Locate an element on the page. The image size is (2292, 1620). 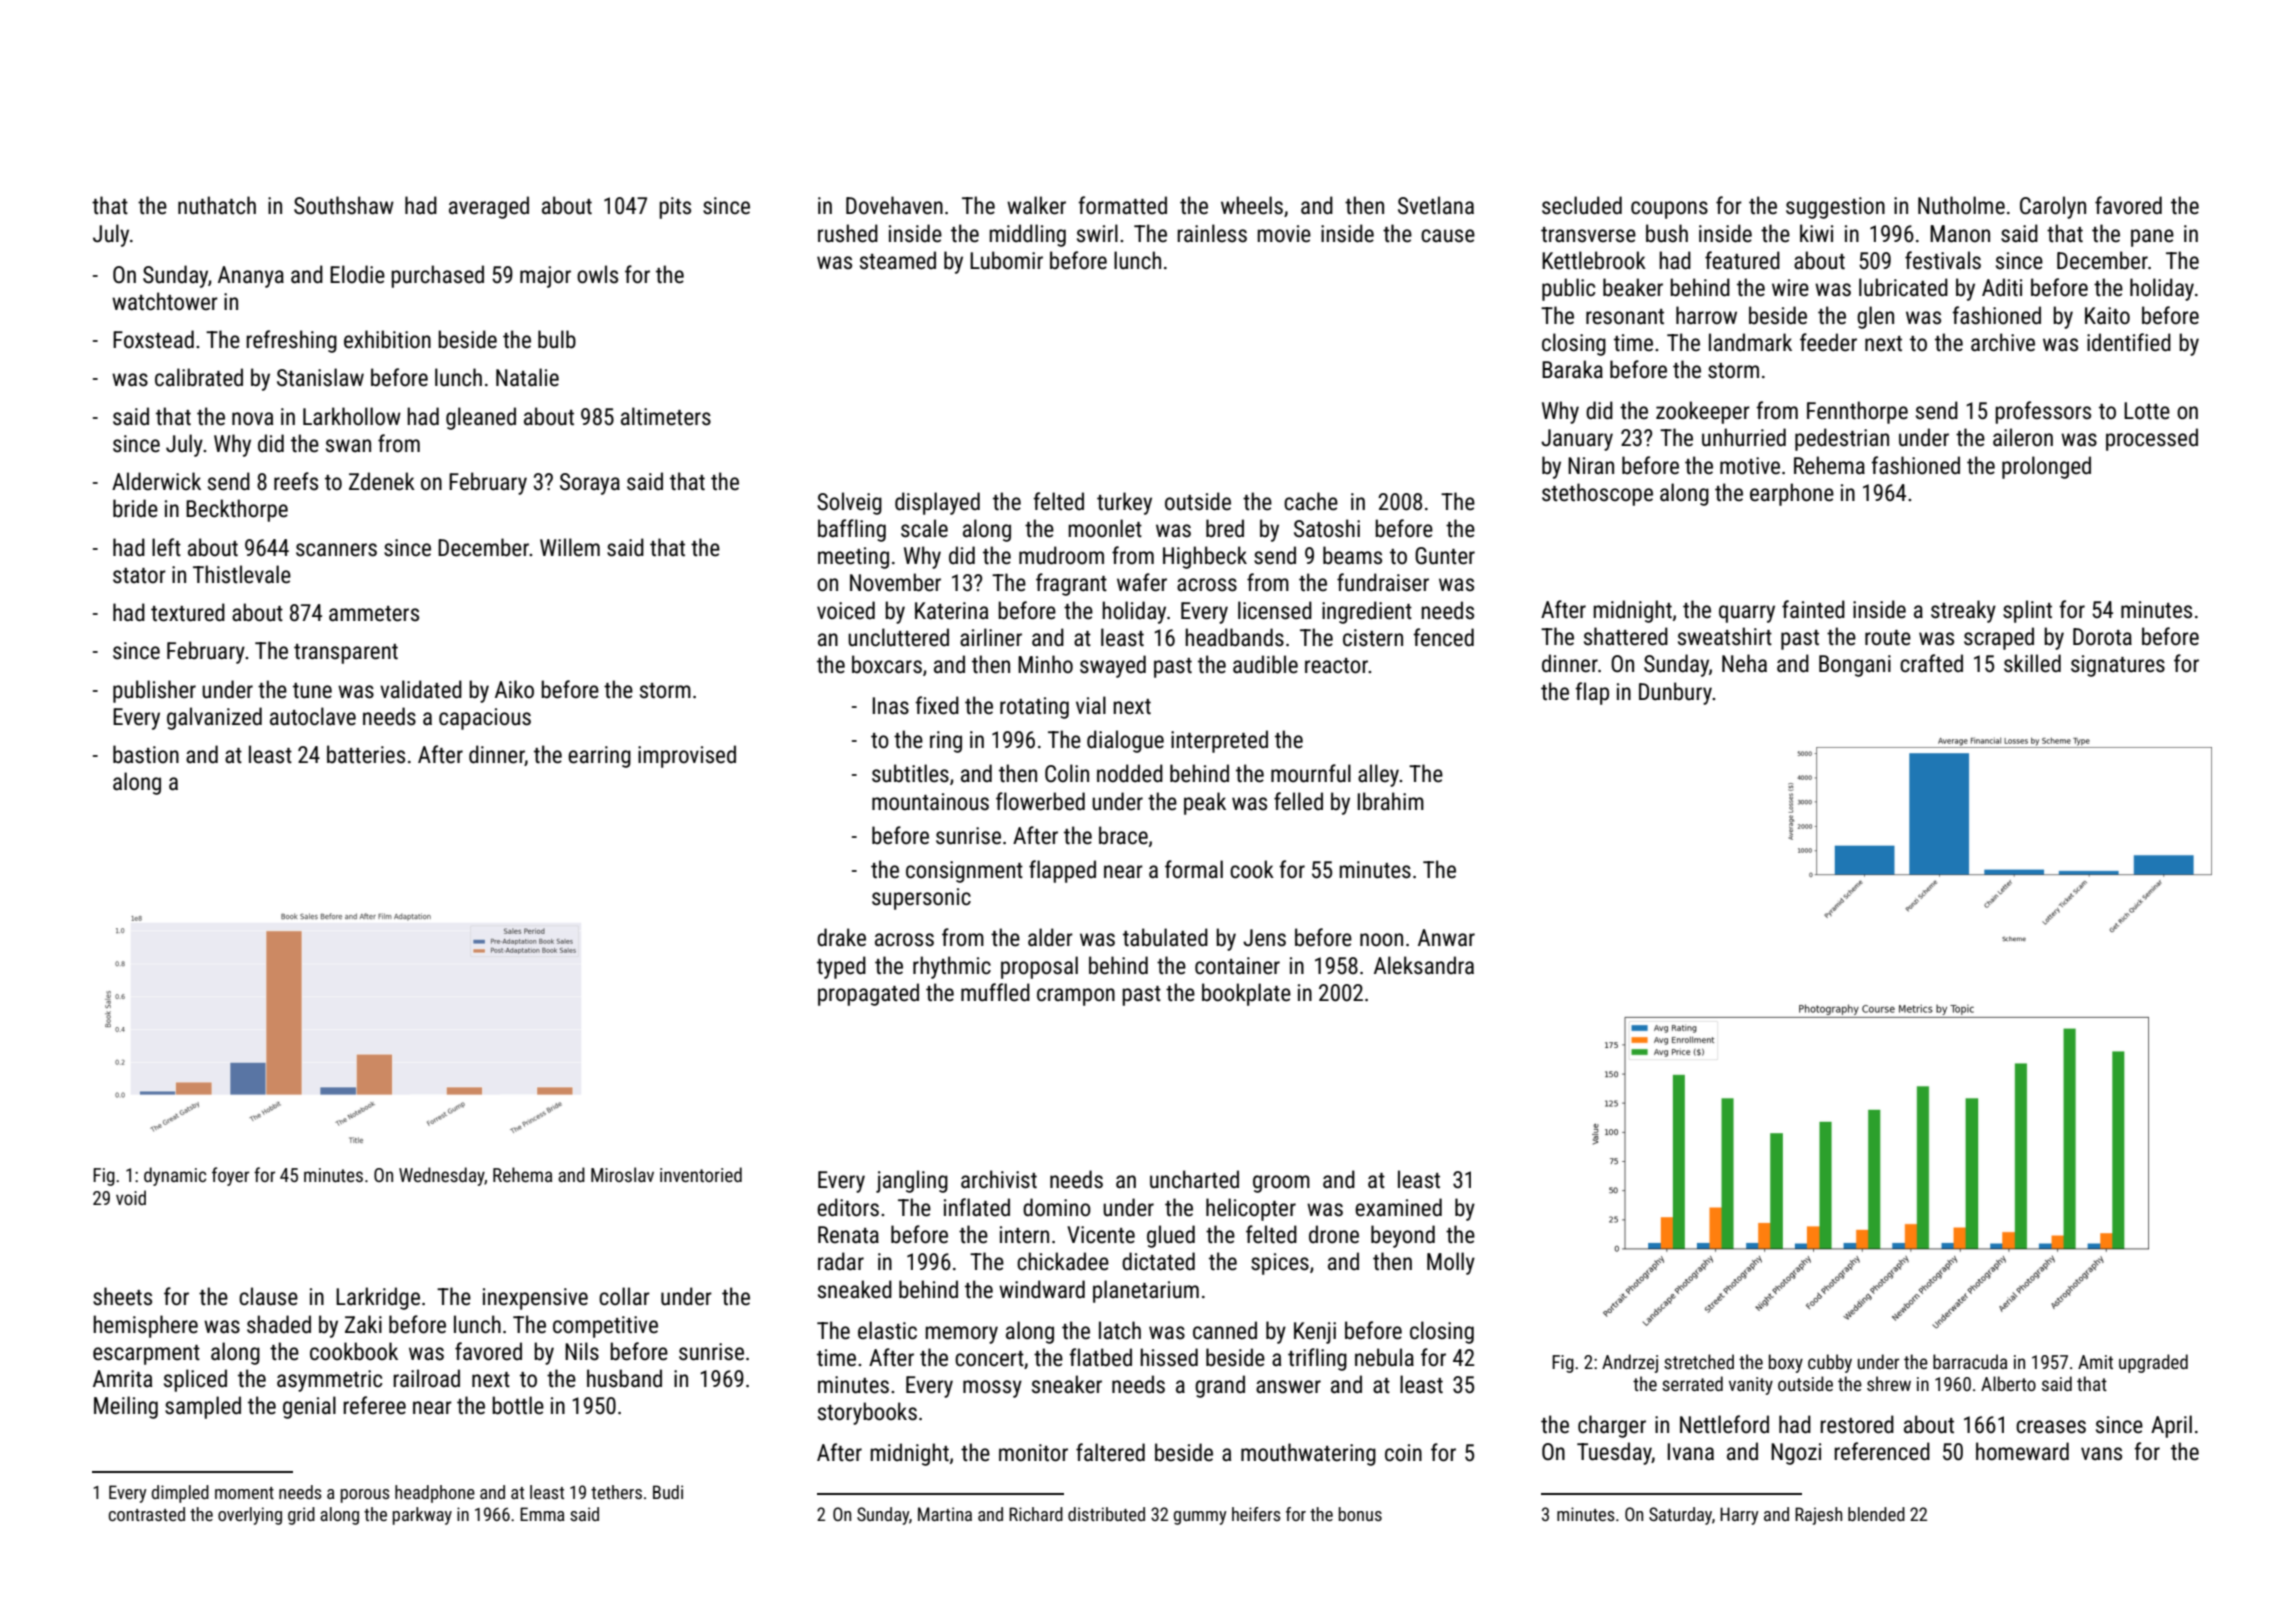
major is located at coordinates (545, 277).
